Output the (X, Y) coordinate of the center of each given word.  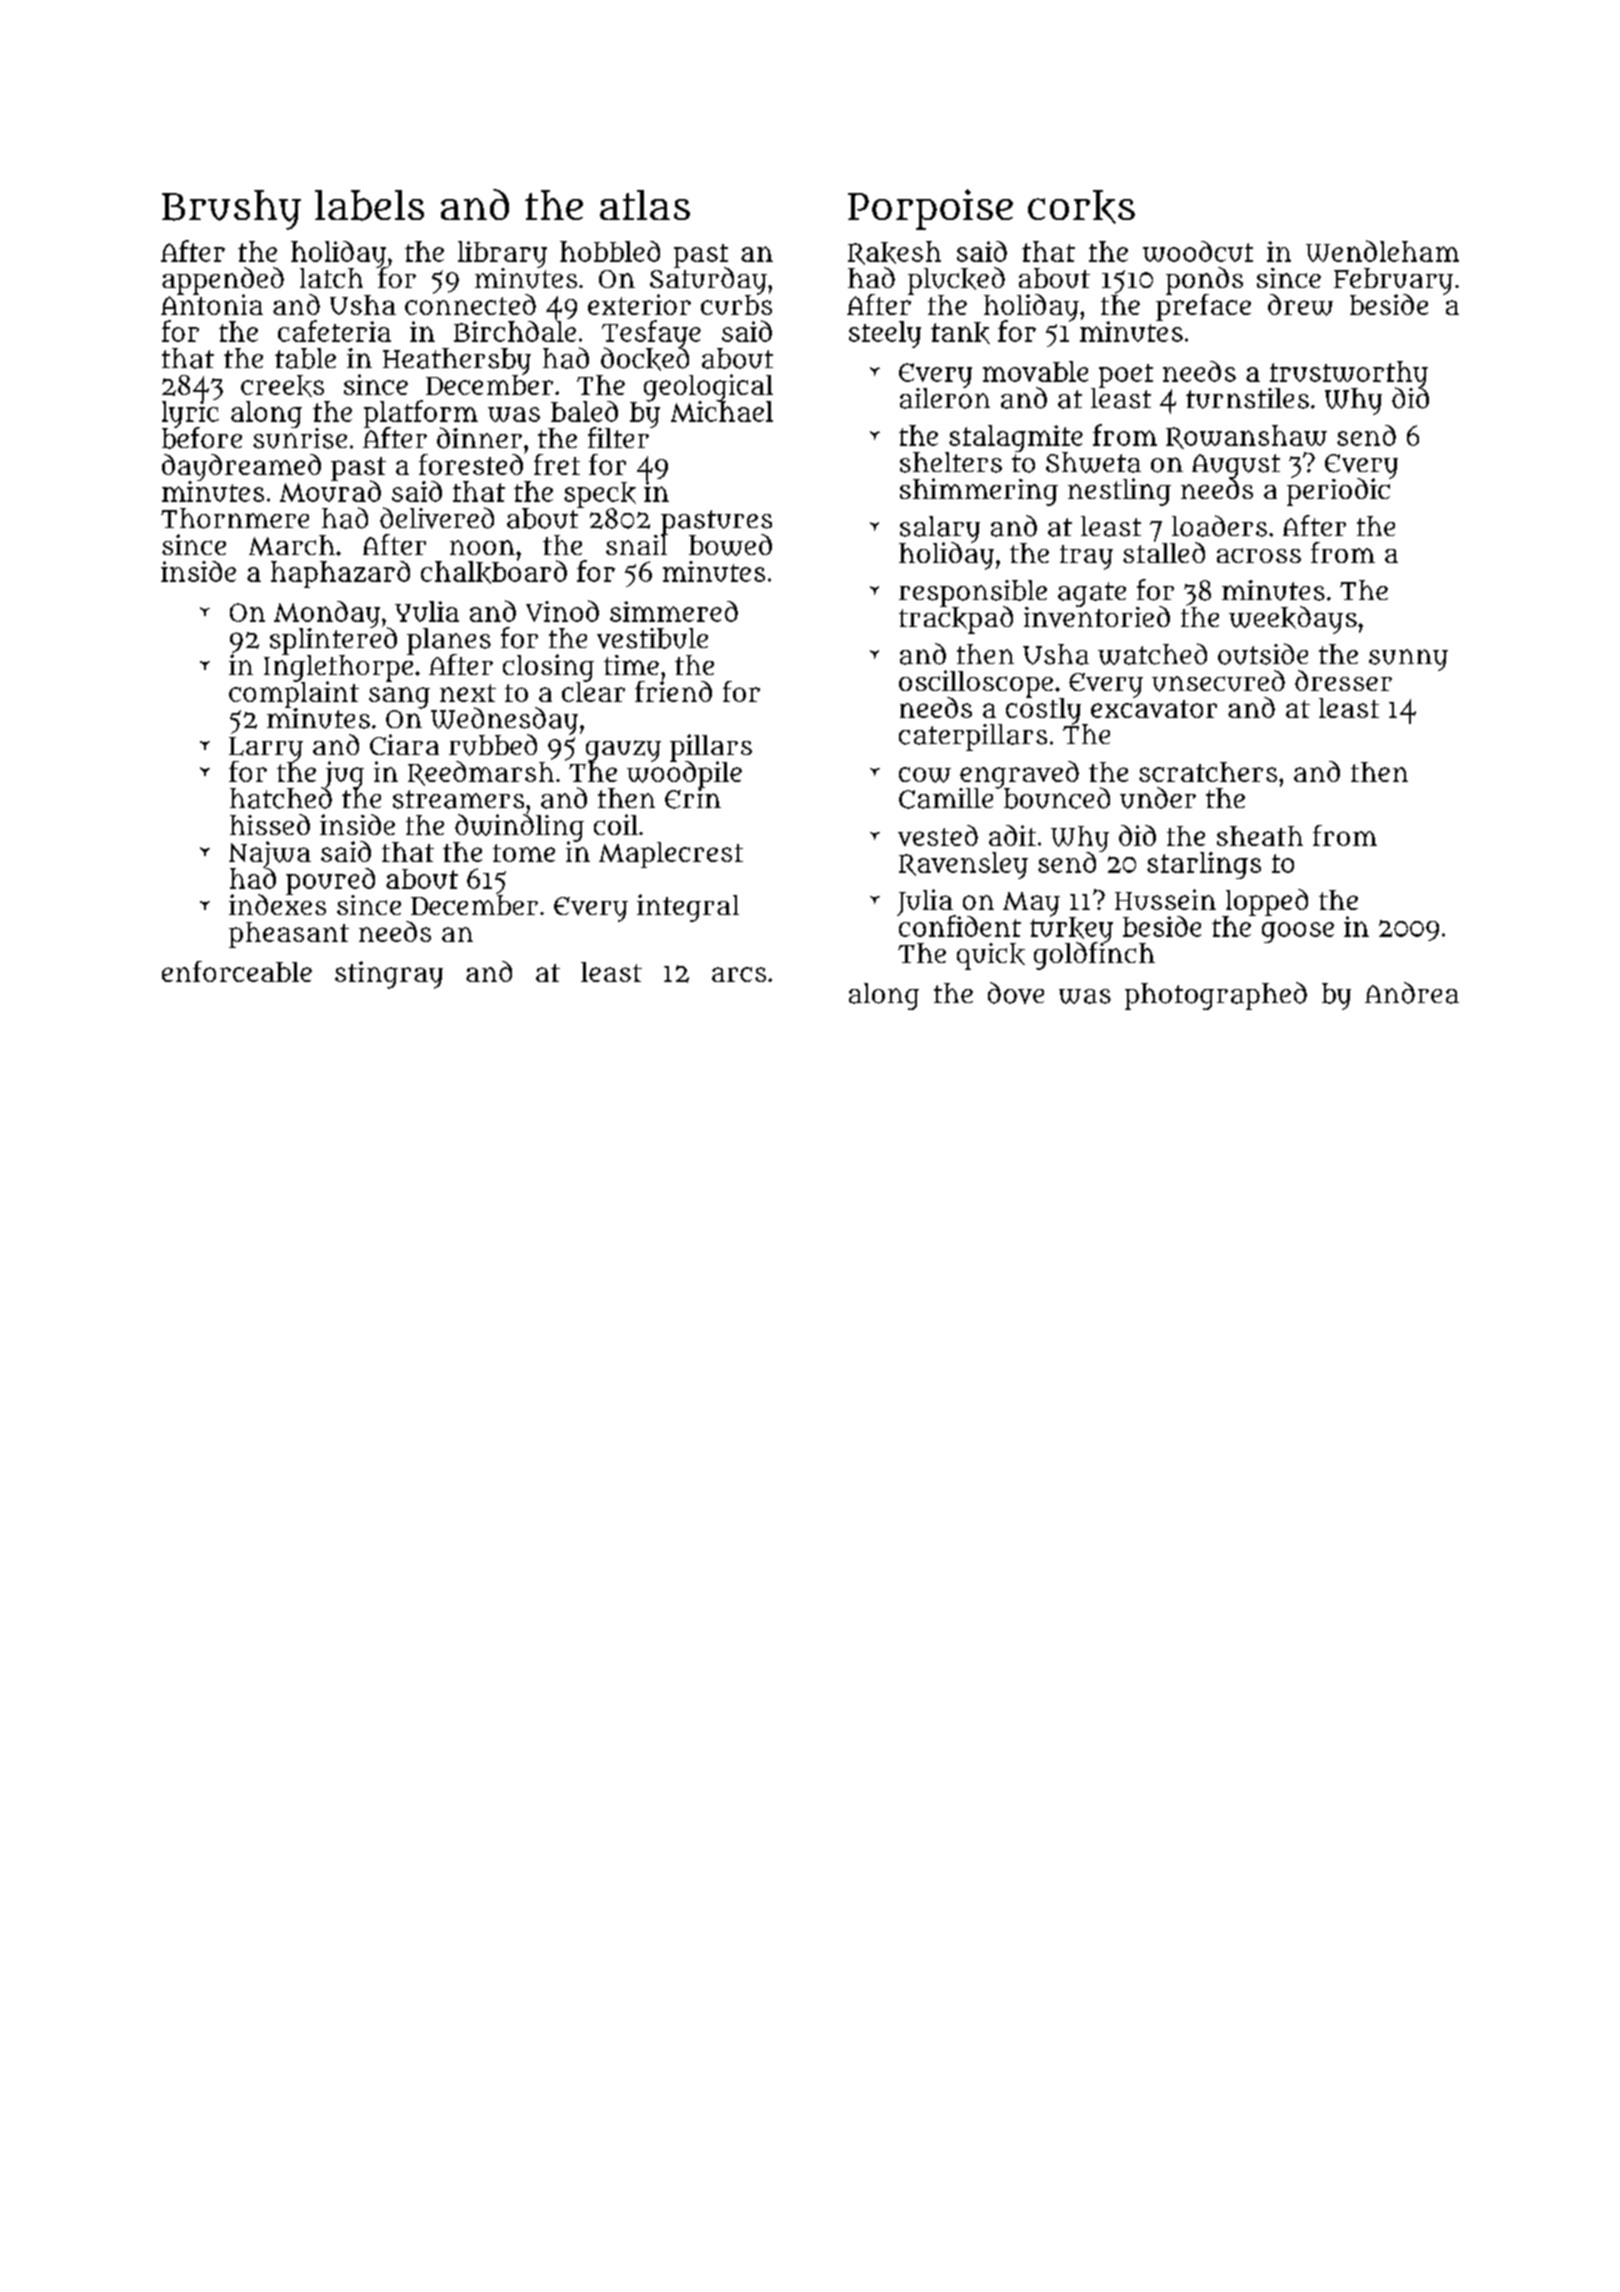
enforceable (237, 971)
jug (343, 774)
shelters (951, 462)
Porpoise (930, 209)
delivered (437, 518)
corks (1081, 207)
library (502, 254)
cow (925, 775)
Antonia (212, 304)
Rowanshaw (1246, 437)
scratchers (1208, 772)
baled (584, 411)
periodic (1339, 492)
